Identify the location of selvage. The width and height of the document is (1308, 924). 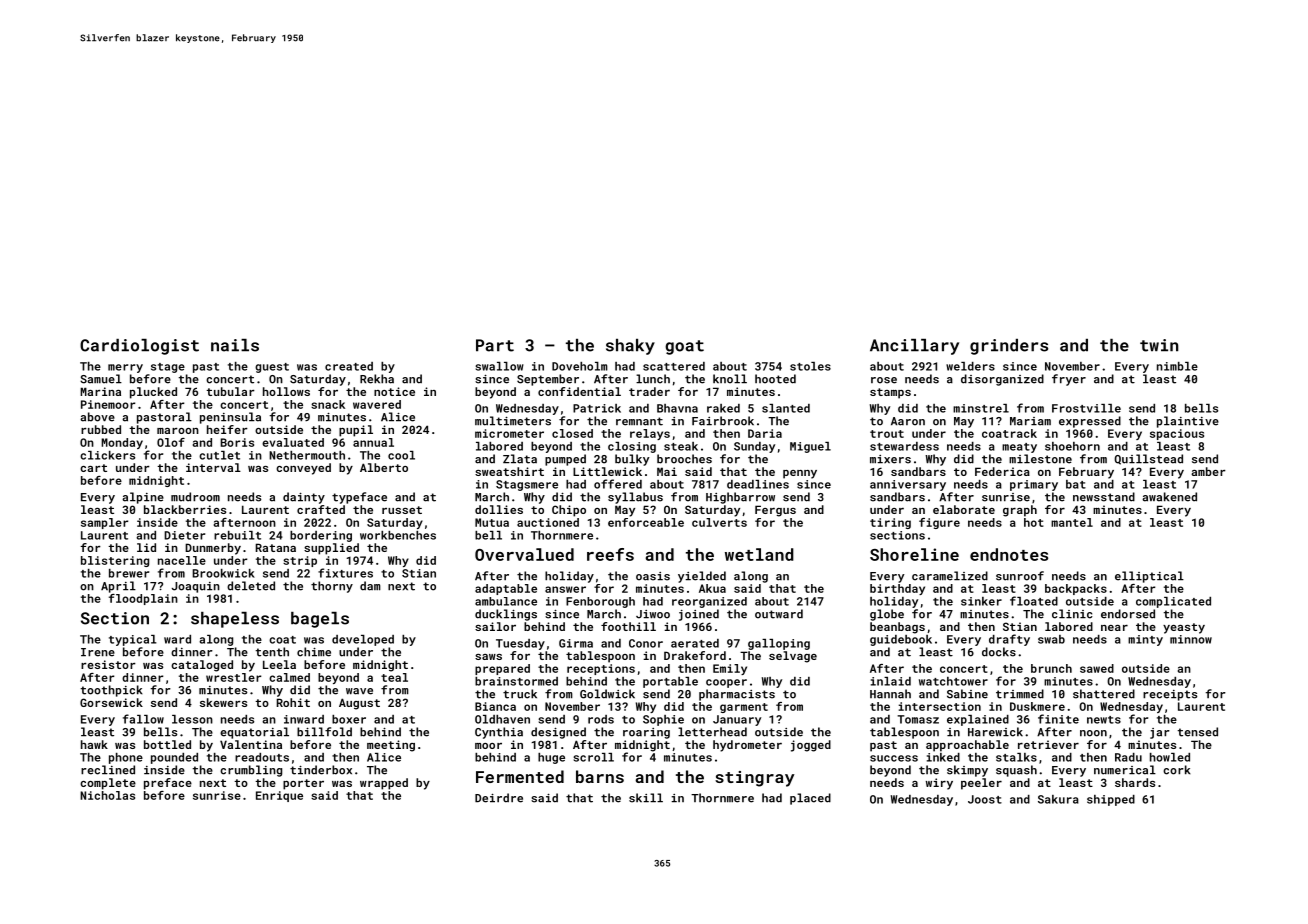
(793, 657).
